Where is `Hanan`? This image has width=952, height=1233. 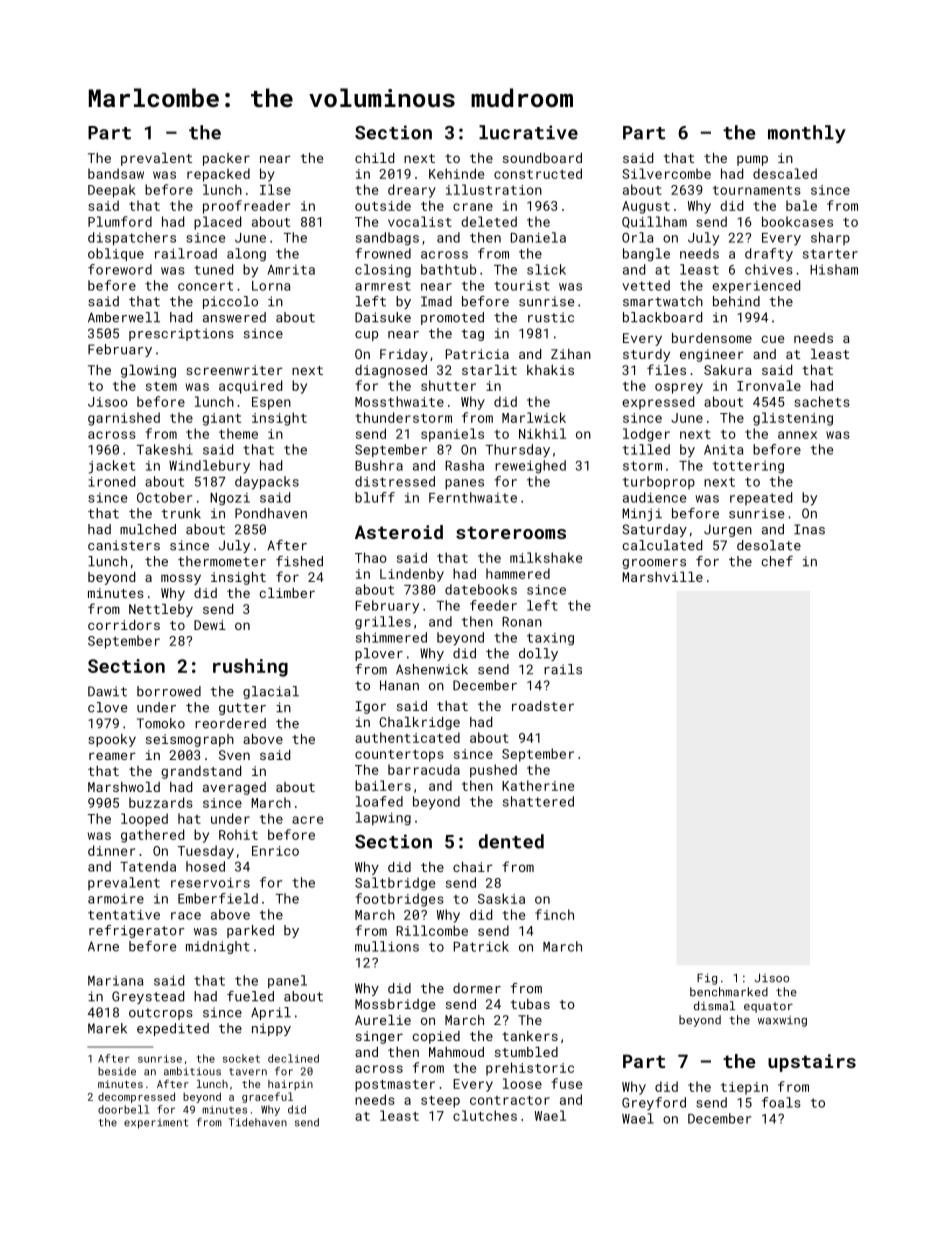
Hanan is located at coordinates (399, 685).
